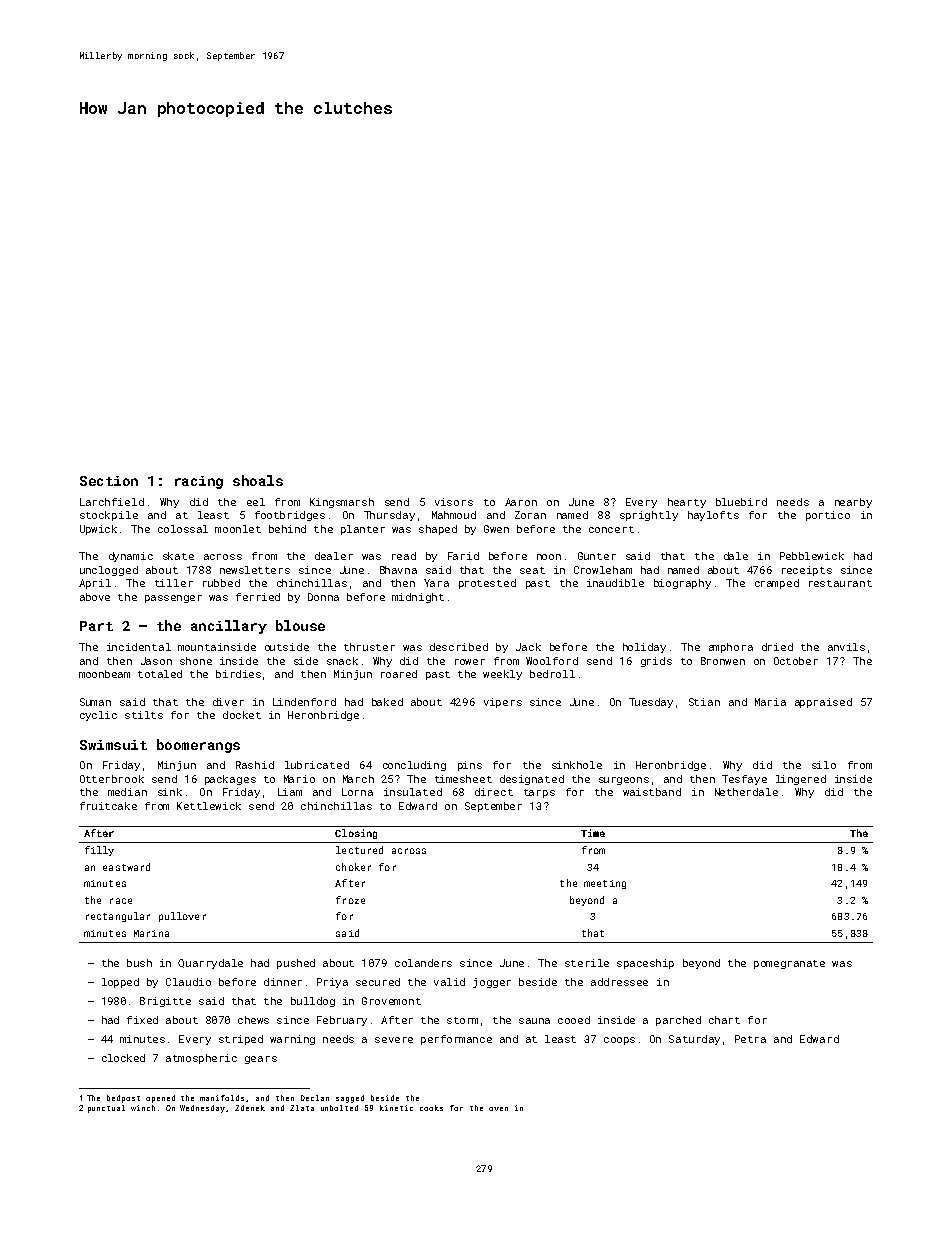 The image size is (952, 1233). What do you see at coordinates (300, 625) in the image?
I see `blouse` at bounding box center [300, 625].
